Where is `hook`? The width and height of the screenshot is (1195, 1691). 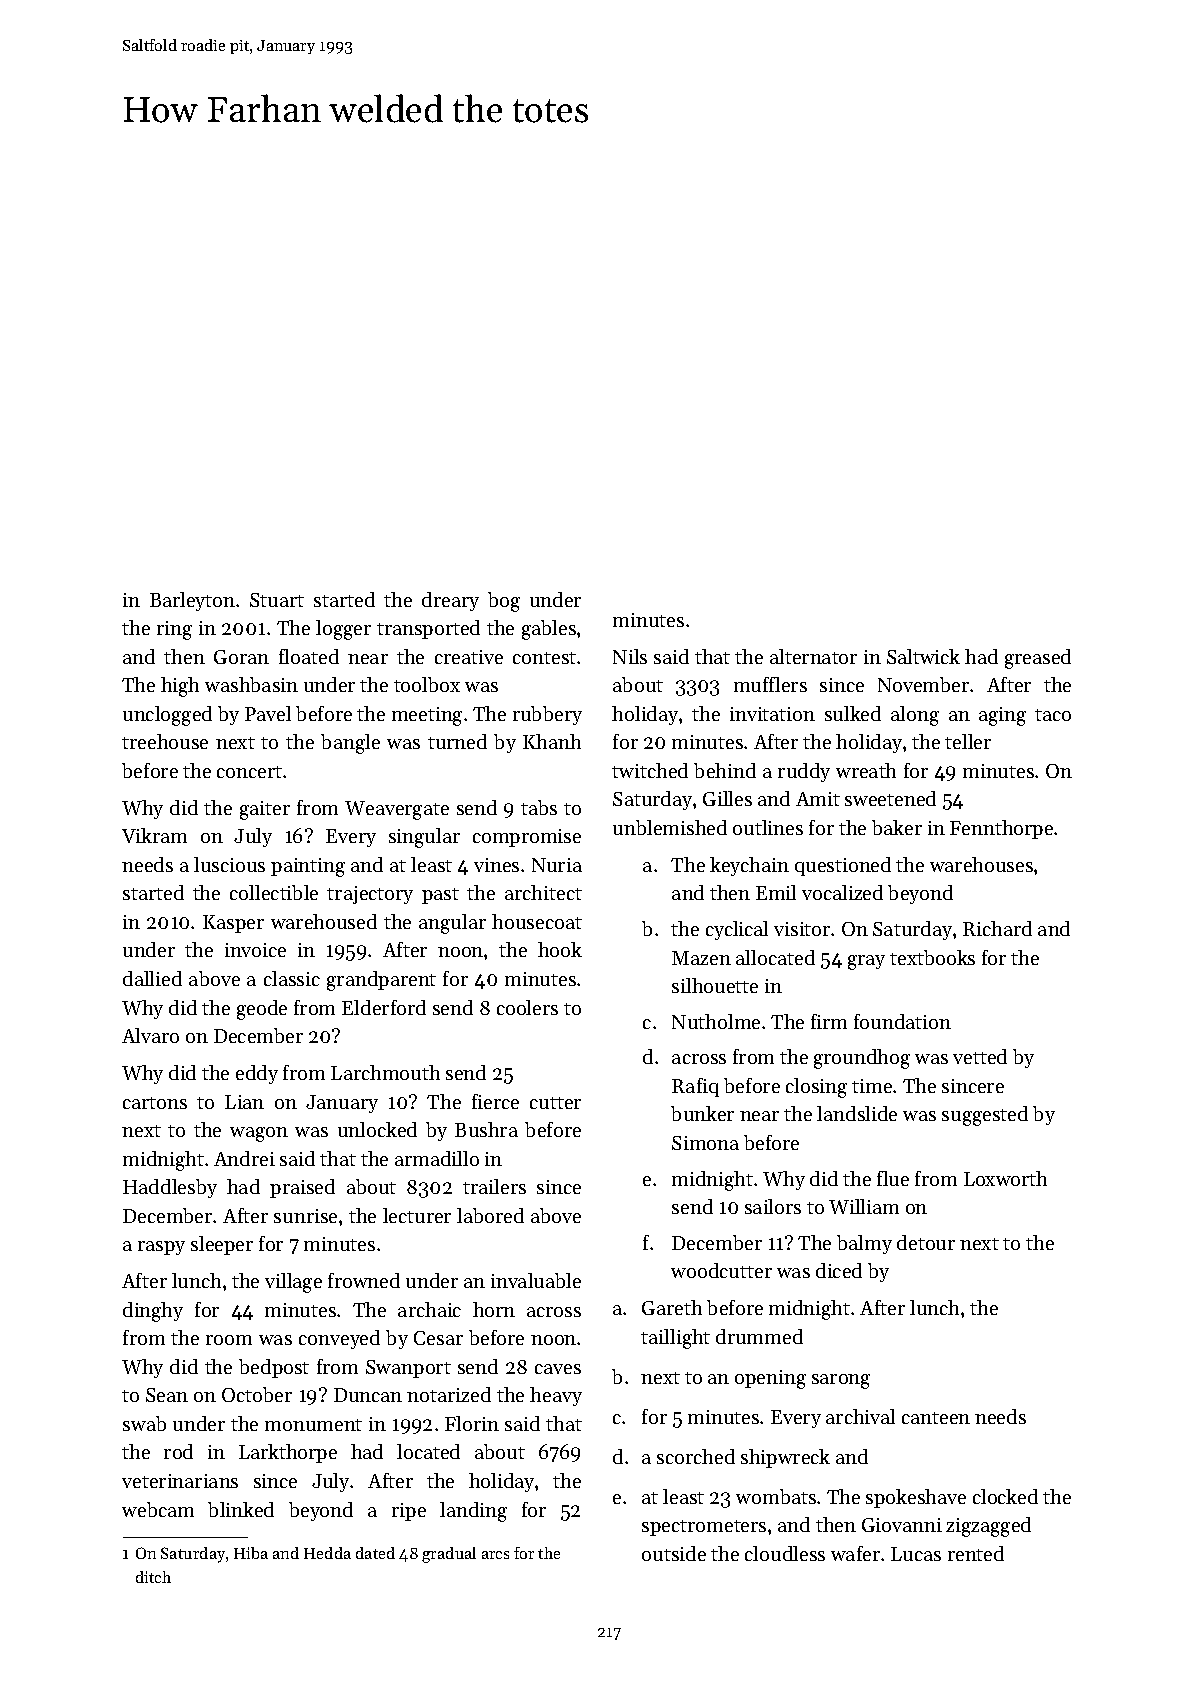 hook is located at coordinates (560, 949).
